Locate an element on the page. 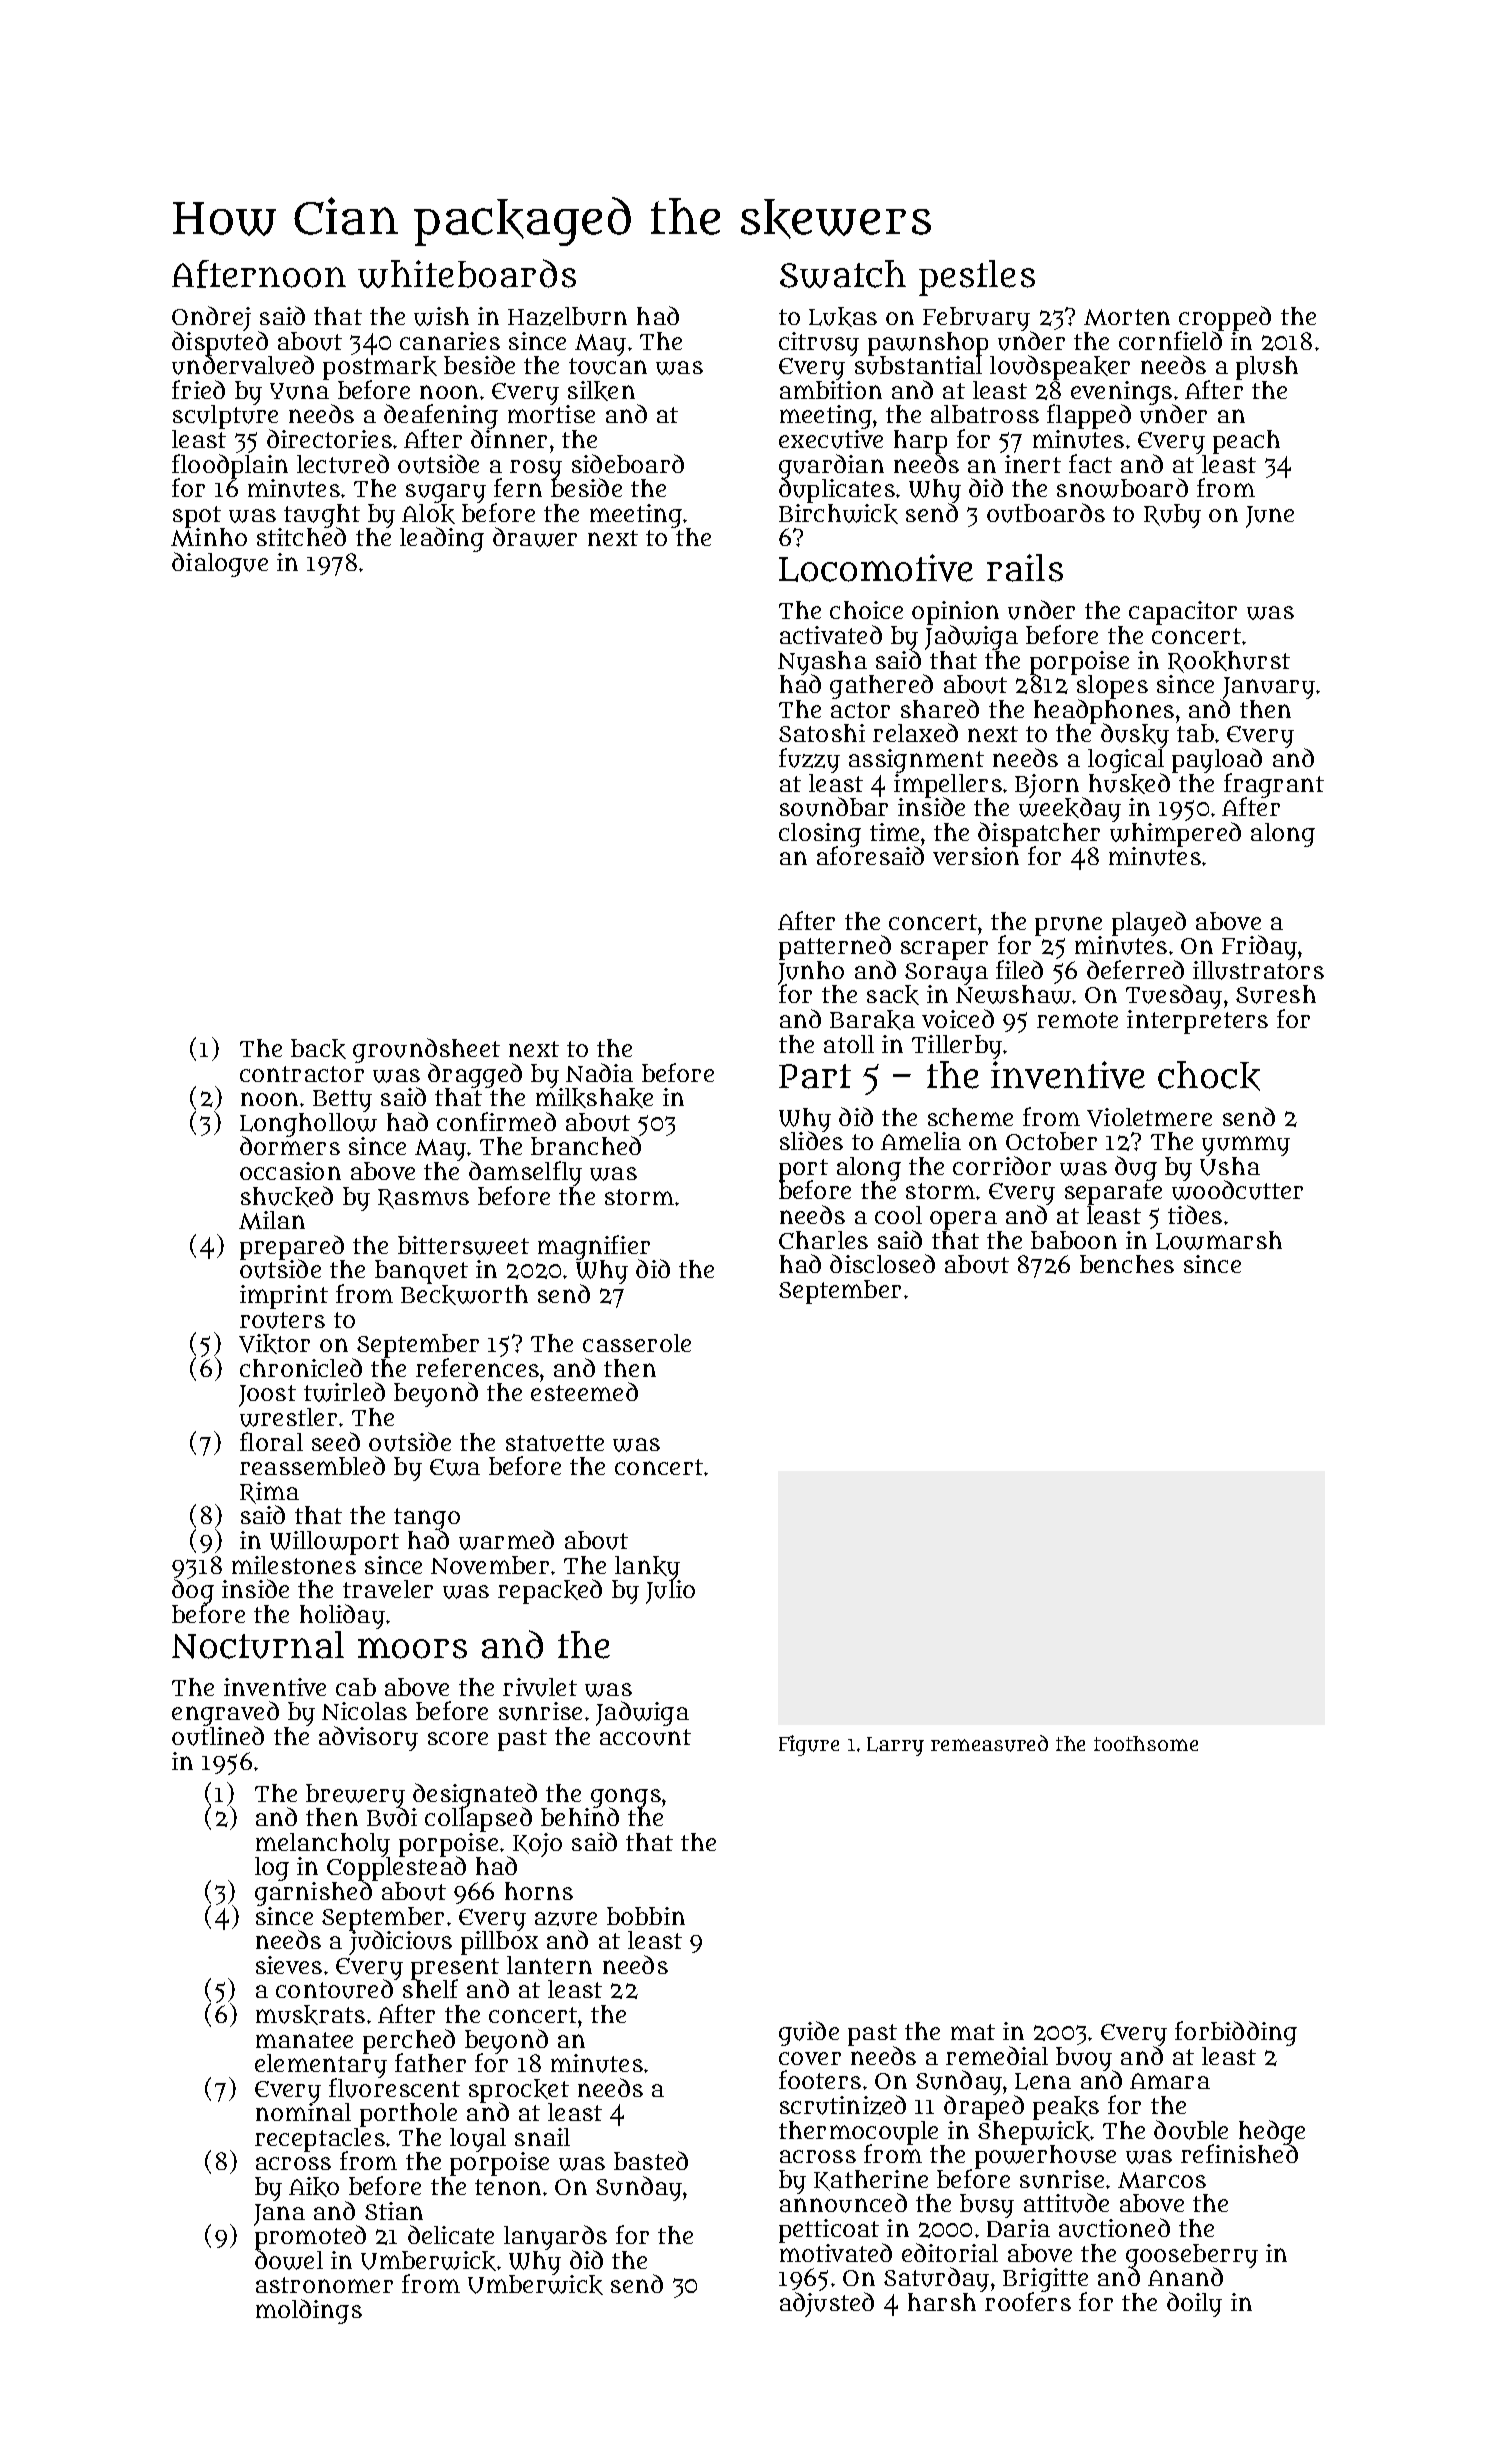  doily is located at coordinates (1194, 2304).
